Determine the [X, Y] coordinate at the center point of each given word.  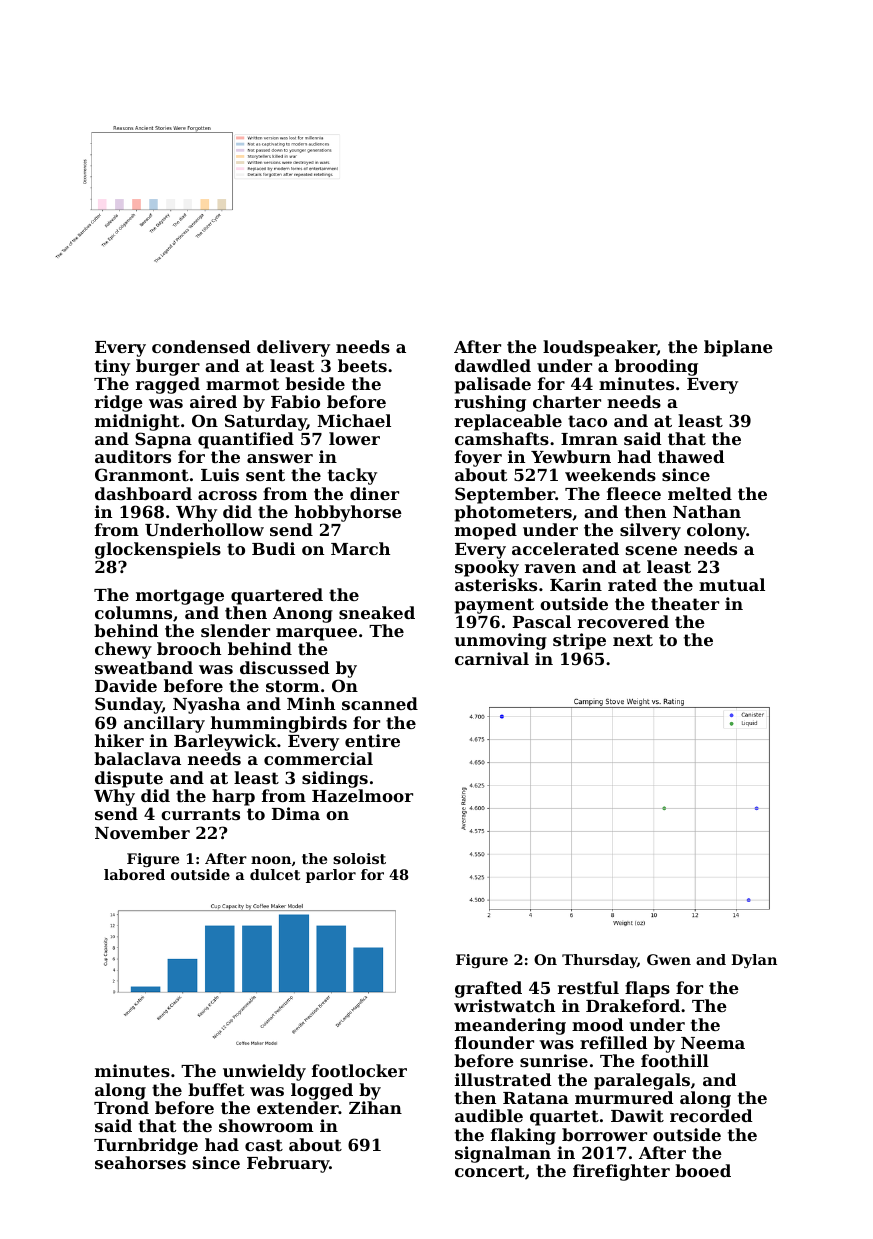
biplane [738, 348]
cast [264, 1145]
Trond [121, 1107]
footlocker [359, 1070]
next [633, 640]
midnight [137, 422]
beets [362, 365]
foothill [675, 1060]
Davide [126, 685]
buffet [216, 1089]
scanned [380, 703]
